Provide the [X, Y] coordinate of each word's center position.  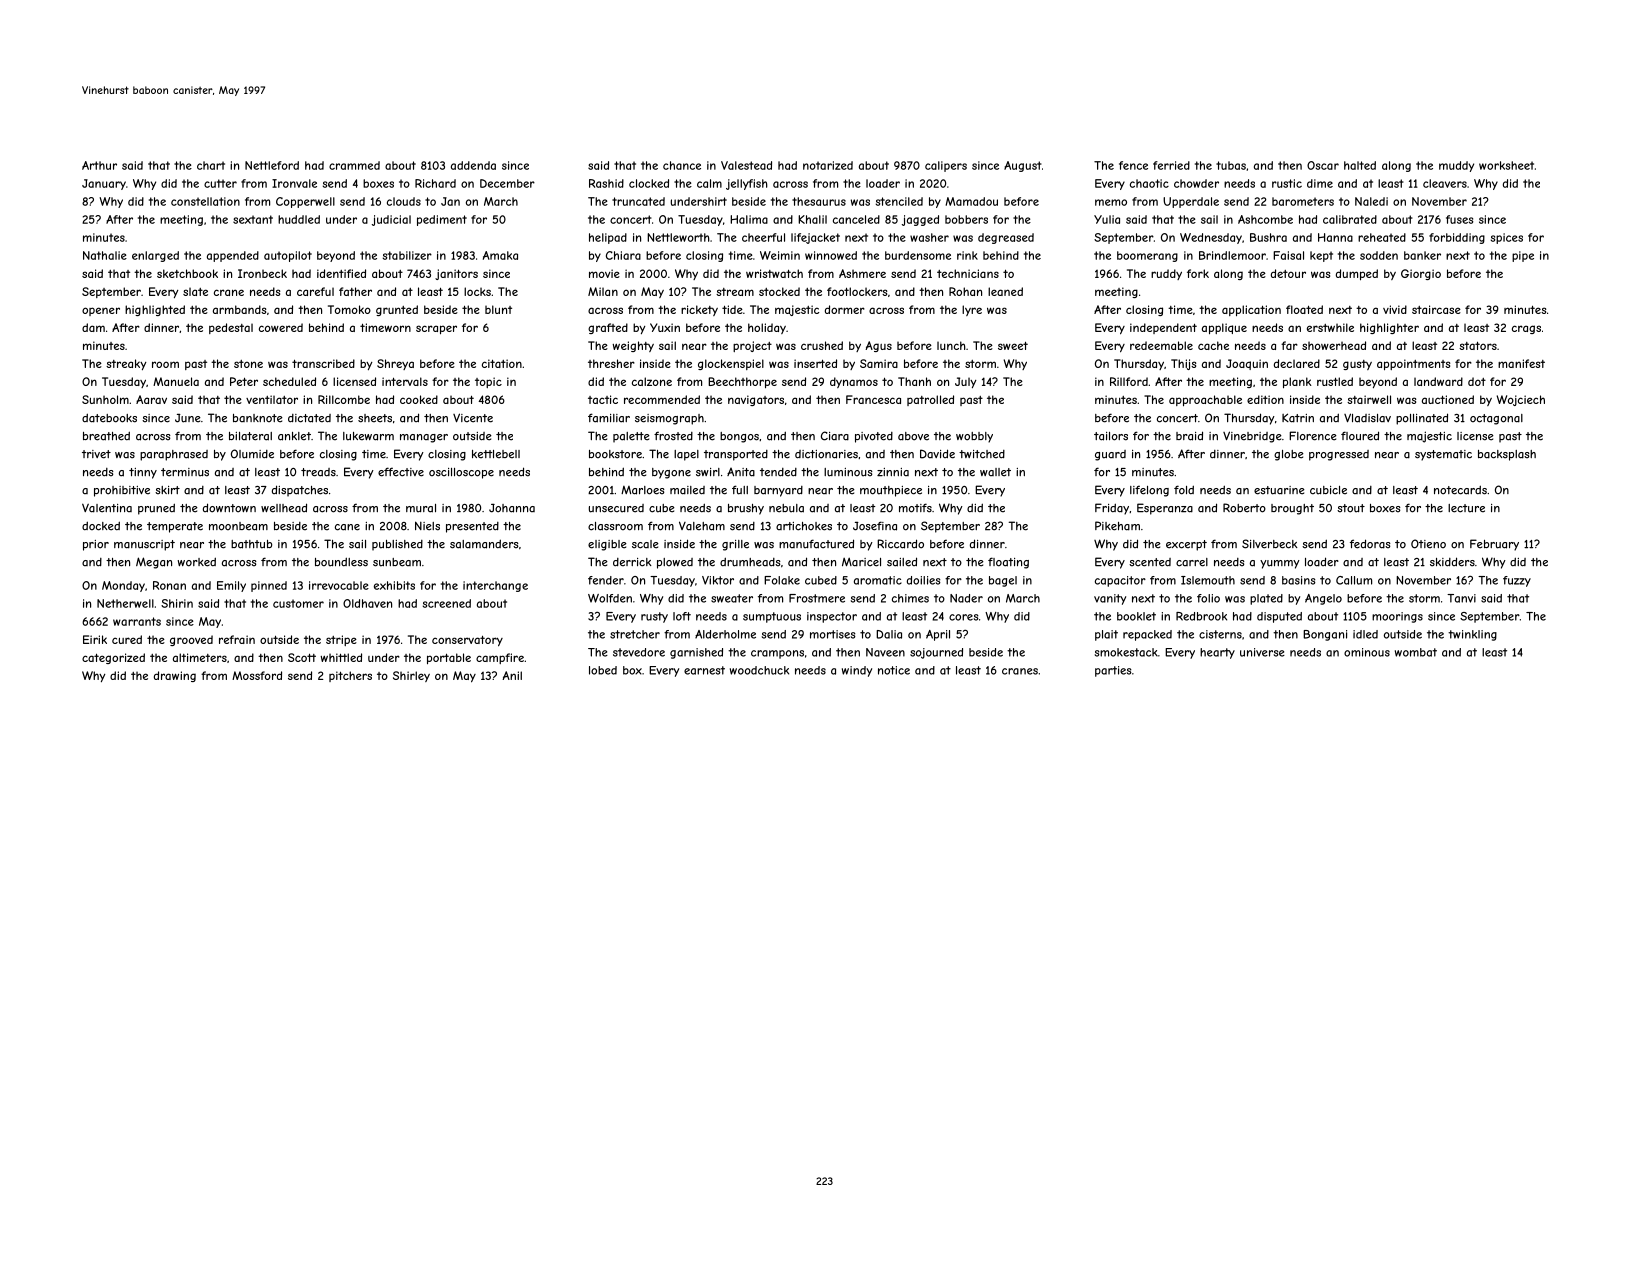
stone [248, 364]
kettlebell [496, 454]
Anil [512, 675]
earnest [704, 670]
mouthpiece [891, 491]
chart [211, 165]
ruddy [1166, 274]
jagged [920, 220]
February [1494, 545]
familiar [609, 418]
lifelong [1149, 491]
